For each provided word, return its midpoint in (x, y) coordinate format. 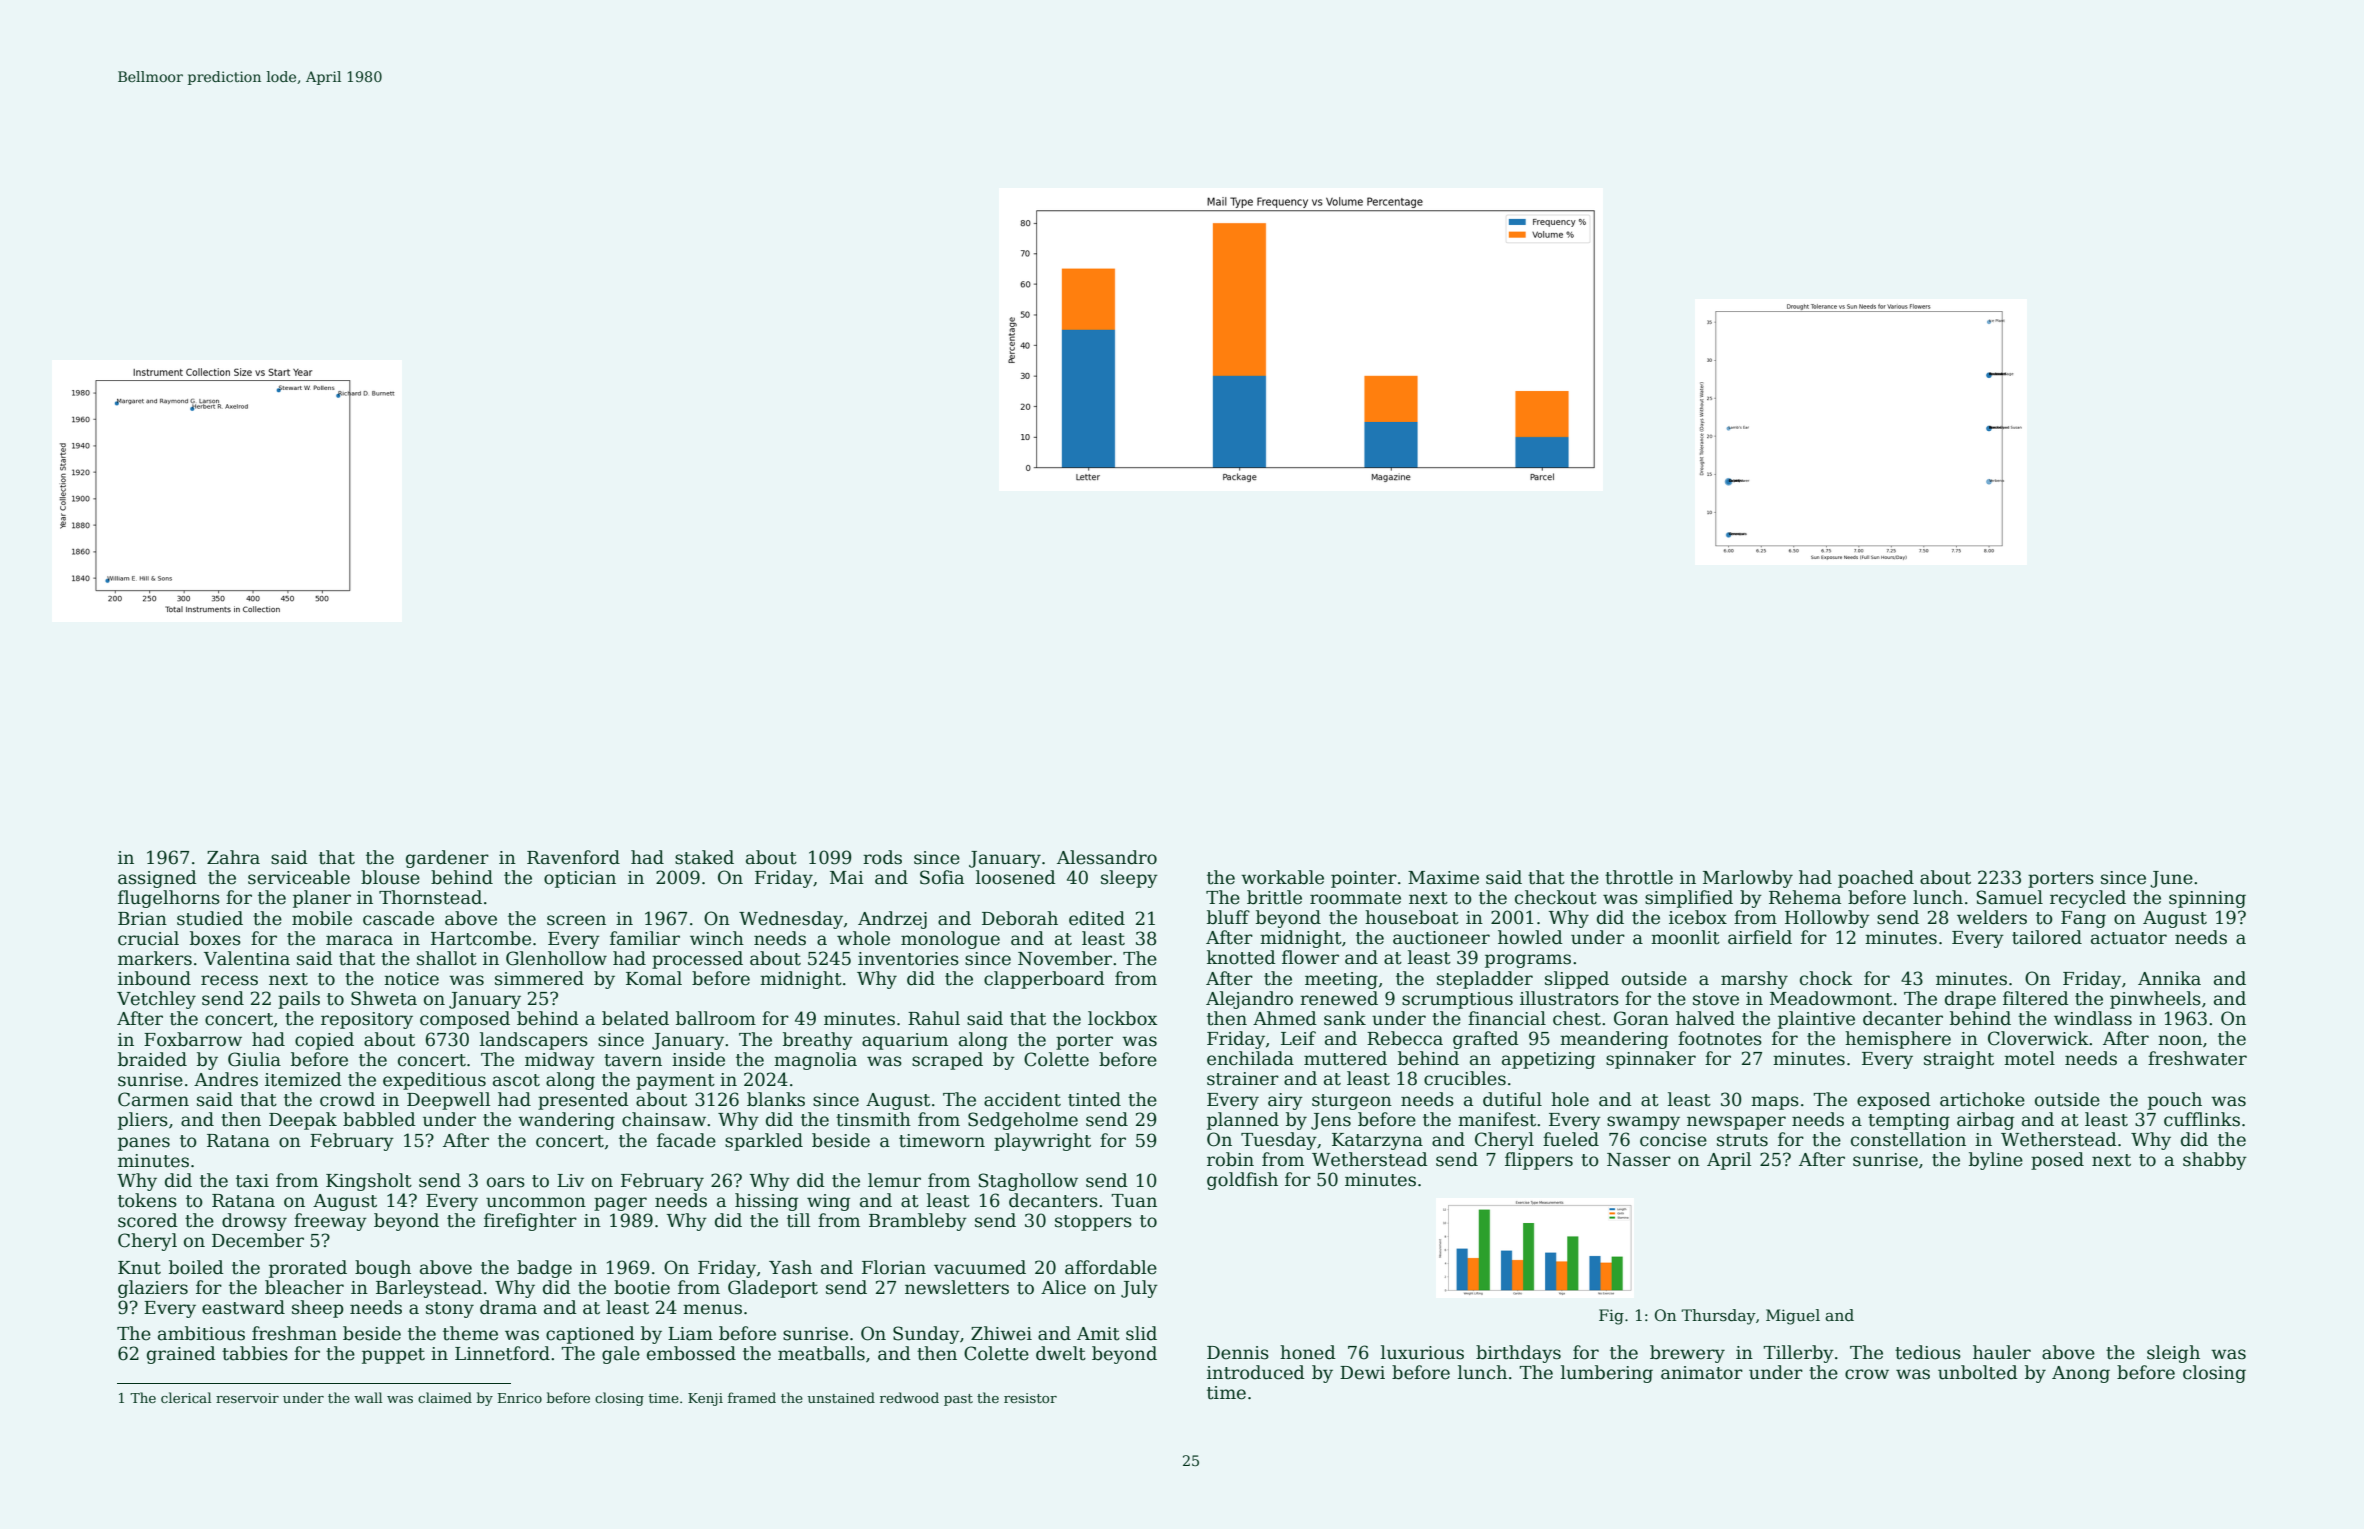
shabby (2215, 1161)
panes (144, 1144)
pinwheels (2155, 1000)
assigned (157, 879)
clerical (186, 1397)
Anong (2081, 1374)
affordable (1111, 1267)
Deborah (1020, 918)
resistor (1030, 1398)
